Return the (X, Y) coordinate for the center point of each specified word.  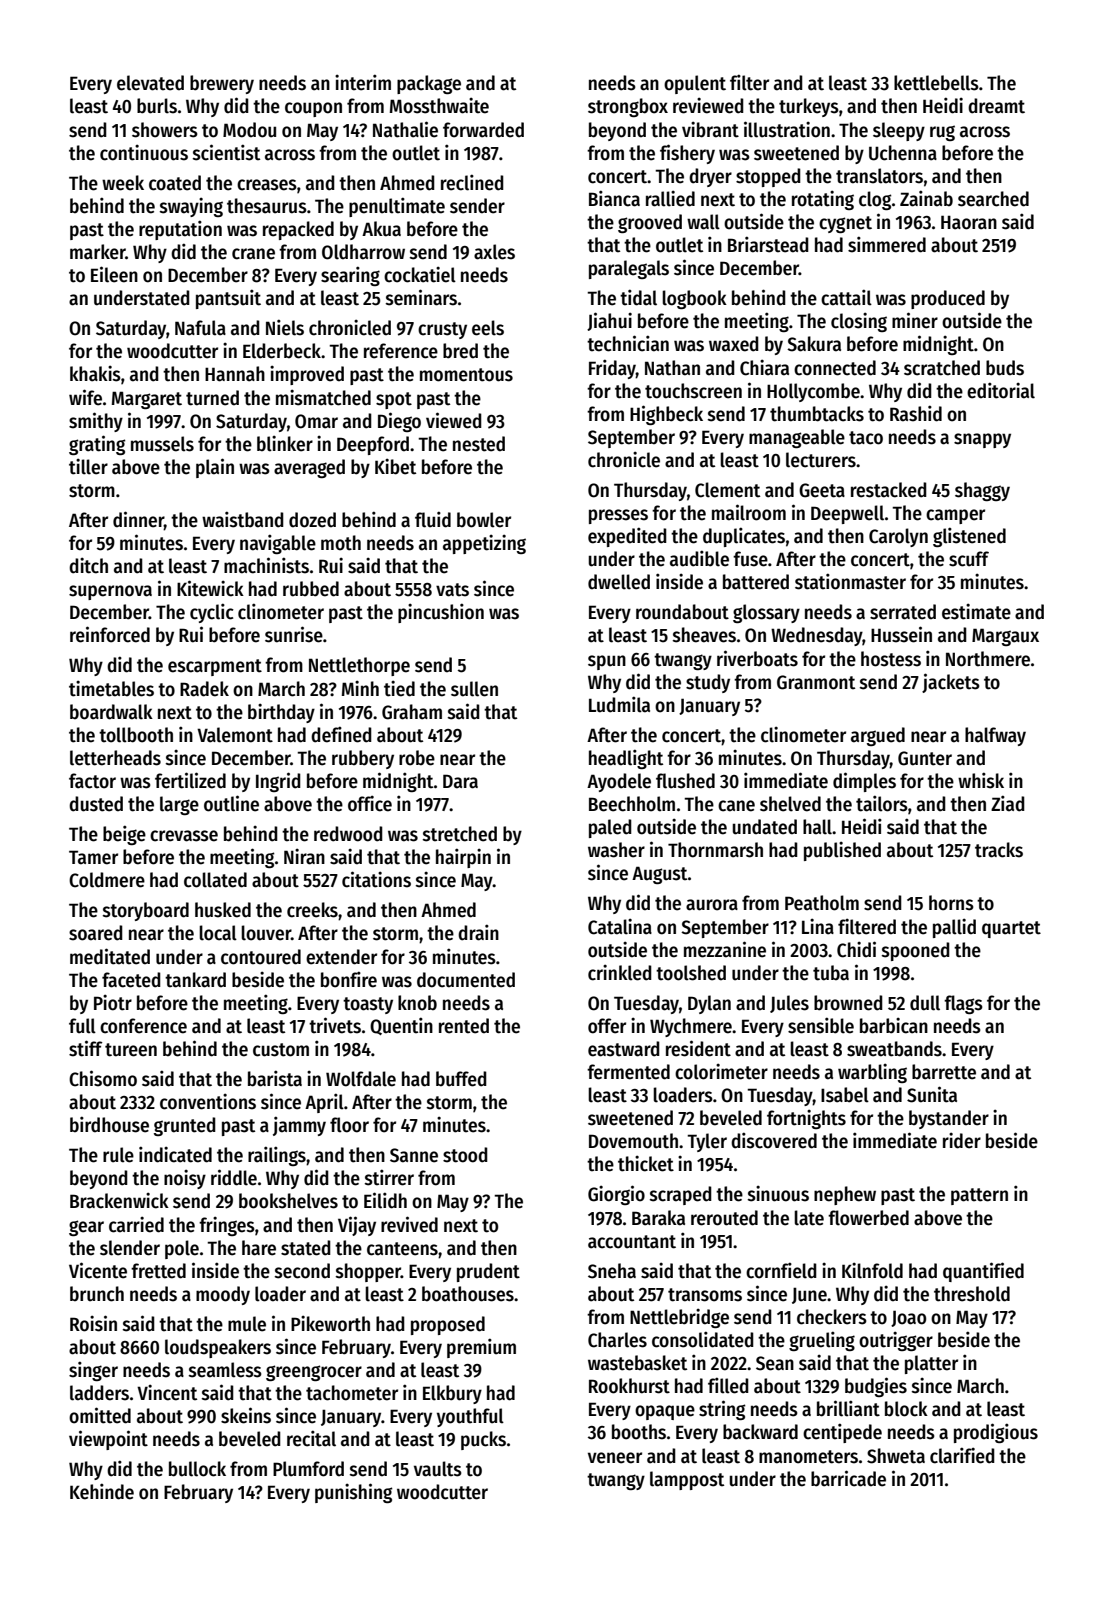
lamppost (687, 1480)
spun (607, 662)
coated (175, 183)
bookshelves (288, 1201)
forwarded (483, 130)
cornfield (781, 1270)
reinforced (110, 634)
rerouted (724, 1218)
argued (878, 736)
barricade (848, 1478)
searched (993, 199)
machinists (266, 565)
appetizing (484, 544)
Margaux (1005, 637)
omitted (100, 1415)
